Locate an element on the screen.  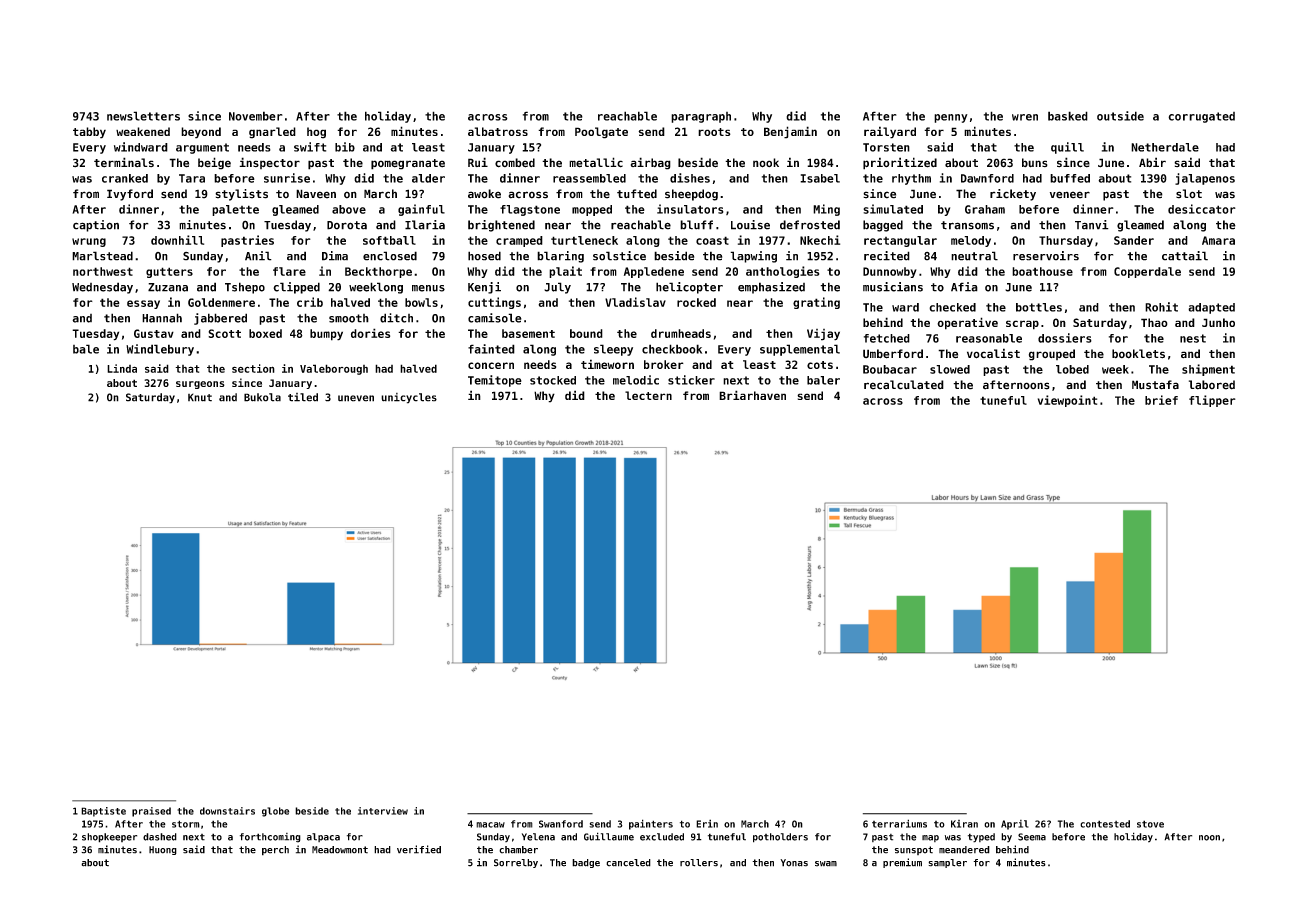
albatross is located at coordinates (498, 131).
